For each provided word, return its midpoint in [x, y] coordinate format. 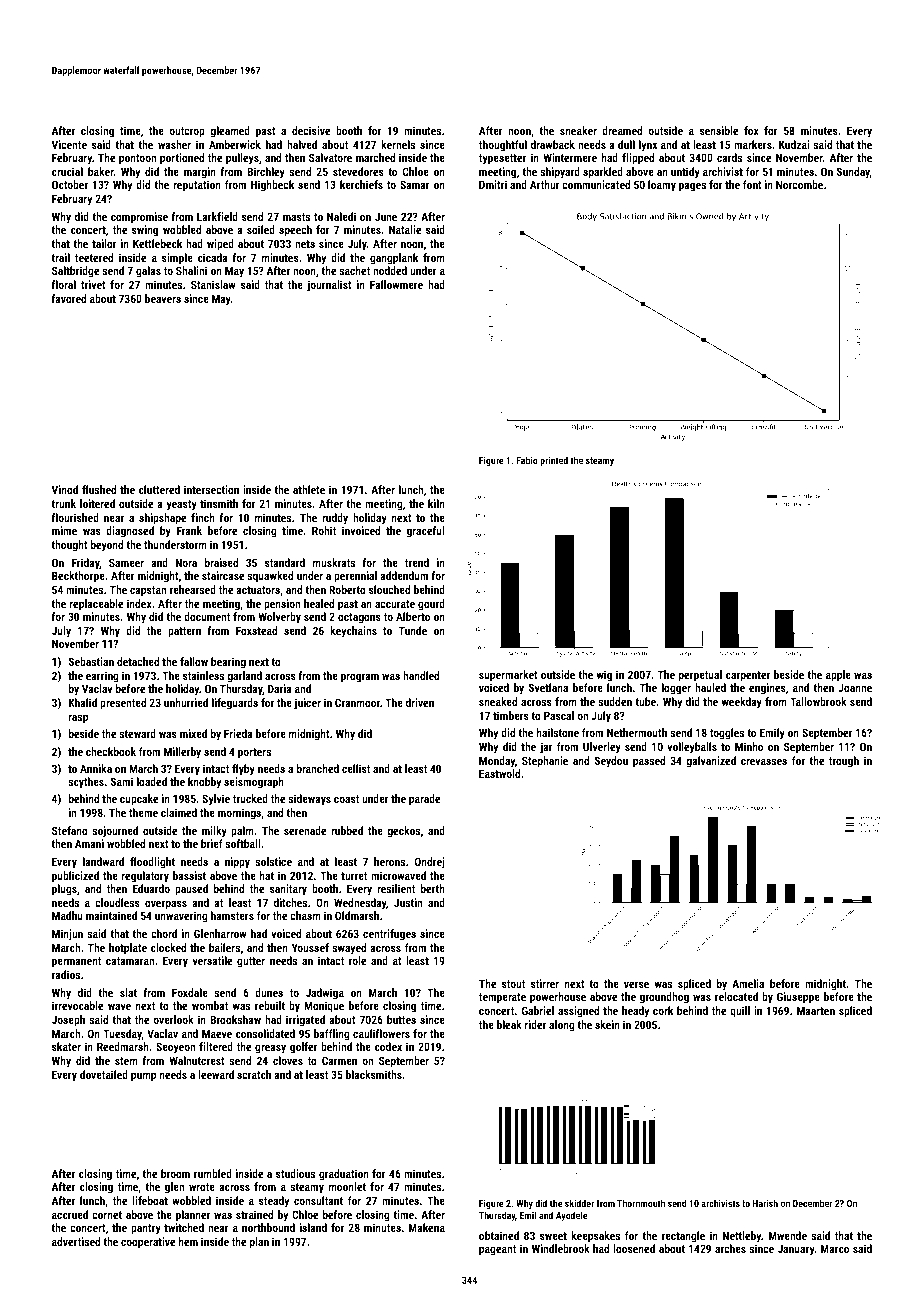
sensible [719, 130]
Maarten [816, 1010]
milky [214, 832]
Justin [408, 902]
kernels [398, 144]
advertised [76, 1241]
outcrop [187, 132]
